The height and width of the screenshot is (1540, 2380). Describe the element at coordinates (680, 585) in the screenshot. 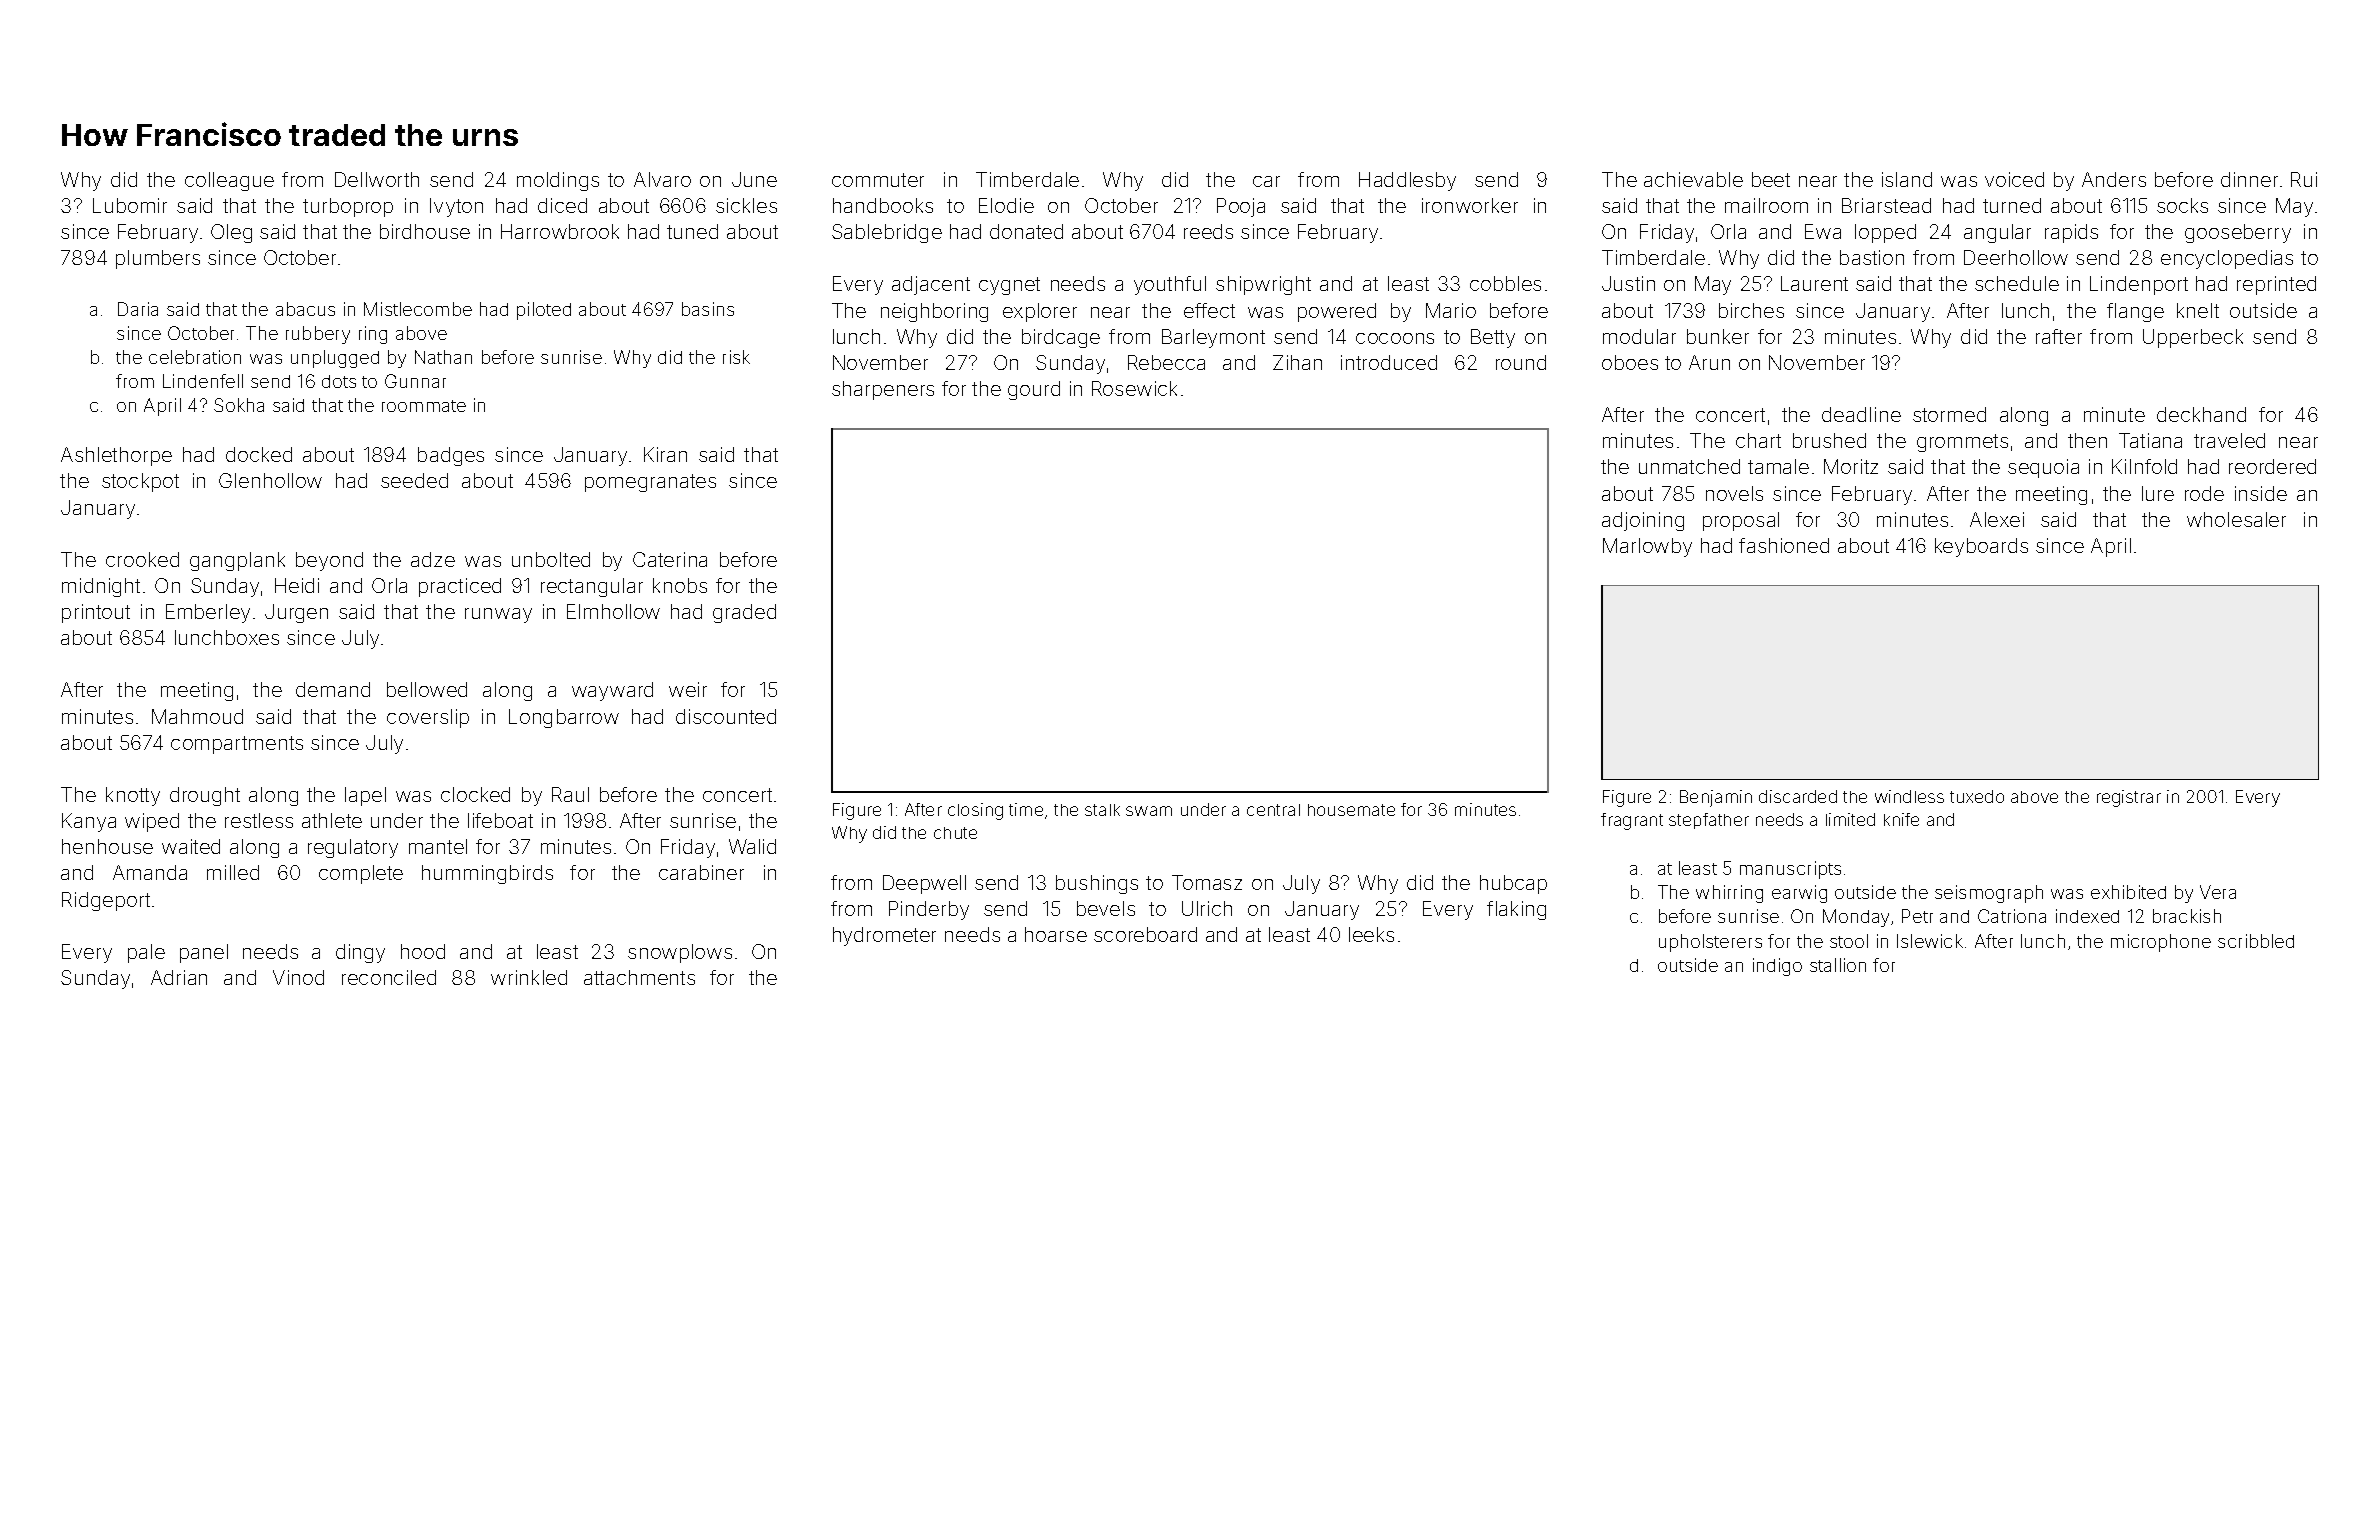

I see `knobs` at that location.
